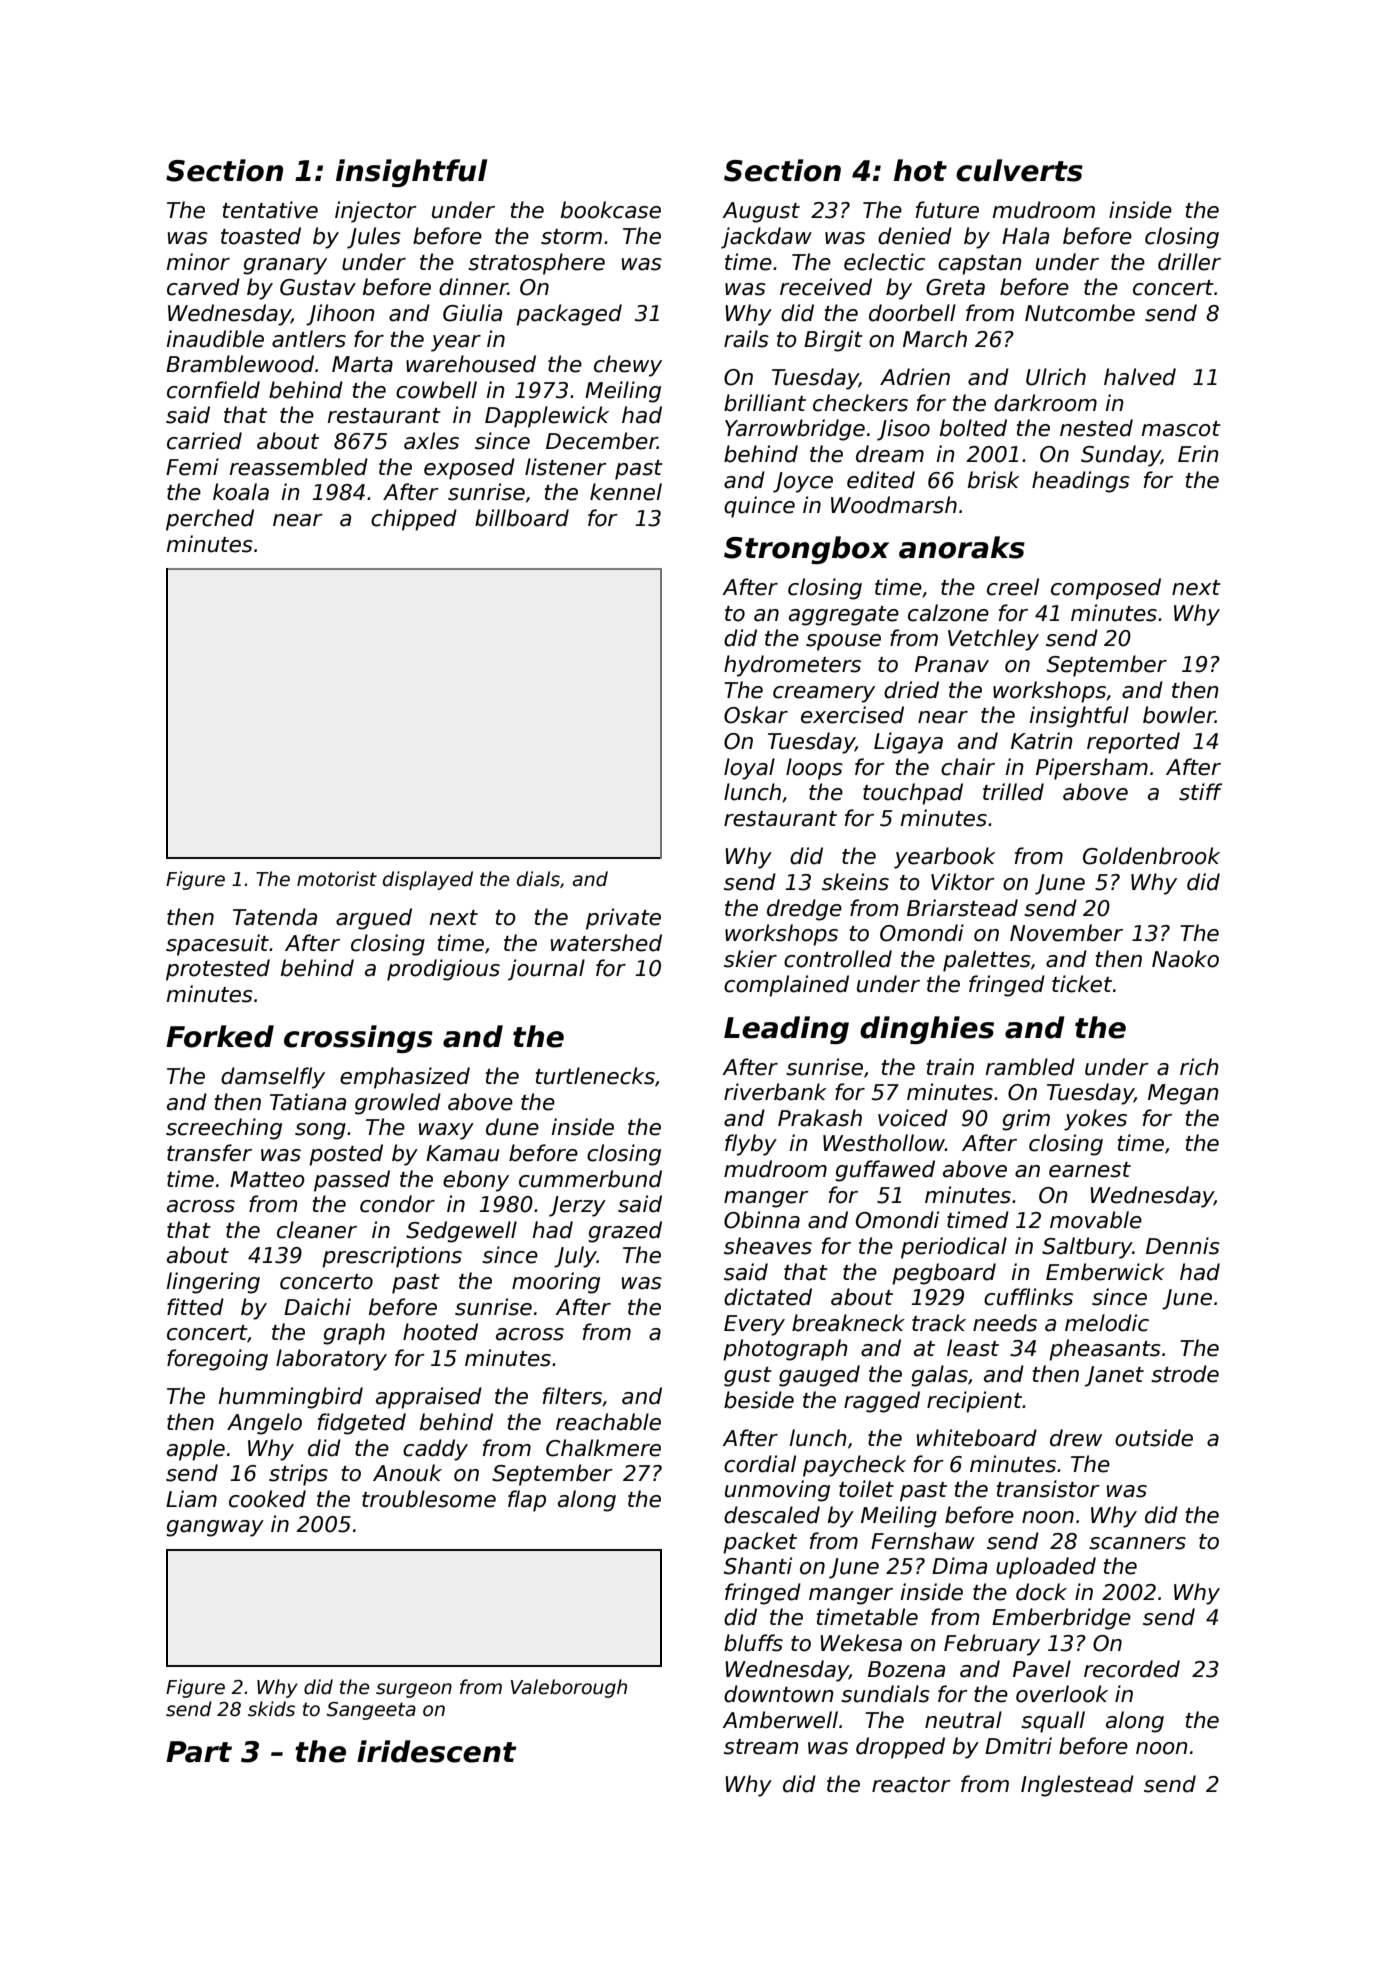 This document has height=1969, width=1386. What do you see at coordinates (1025, 236) in the document?
I see `Hala` at bounding box center [1025, 236].
